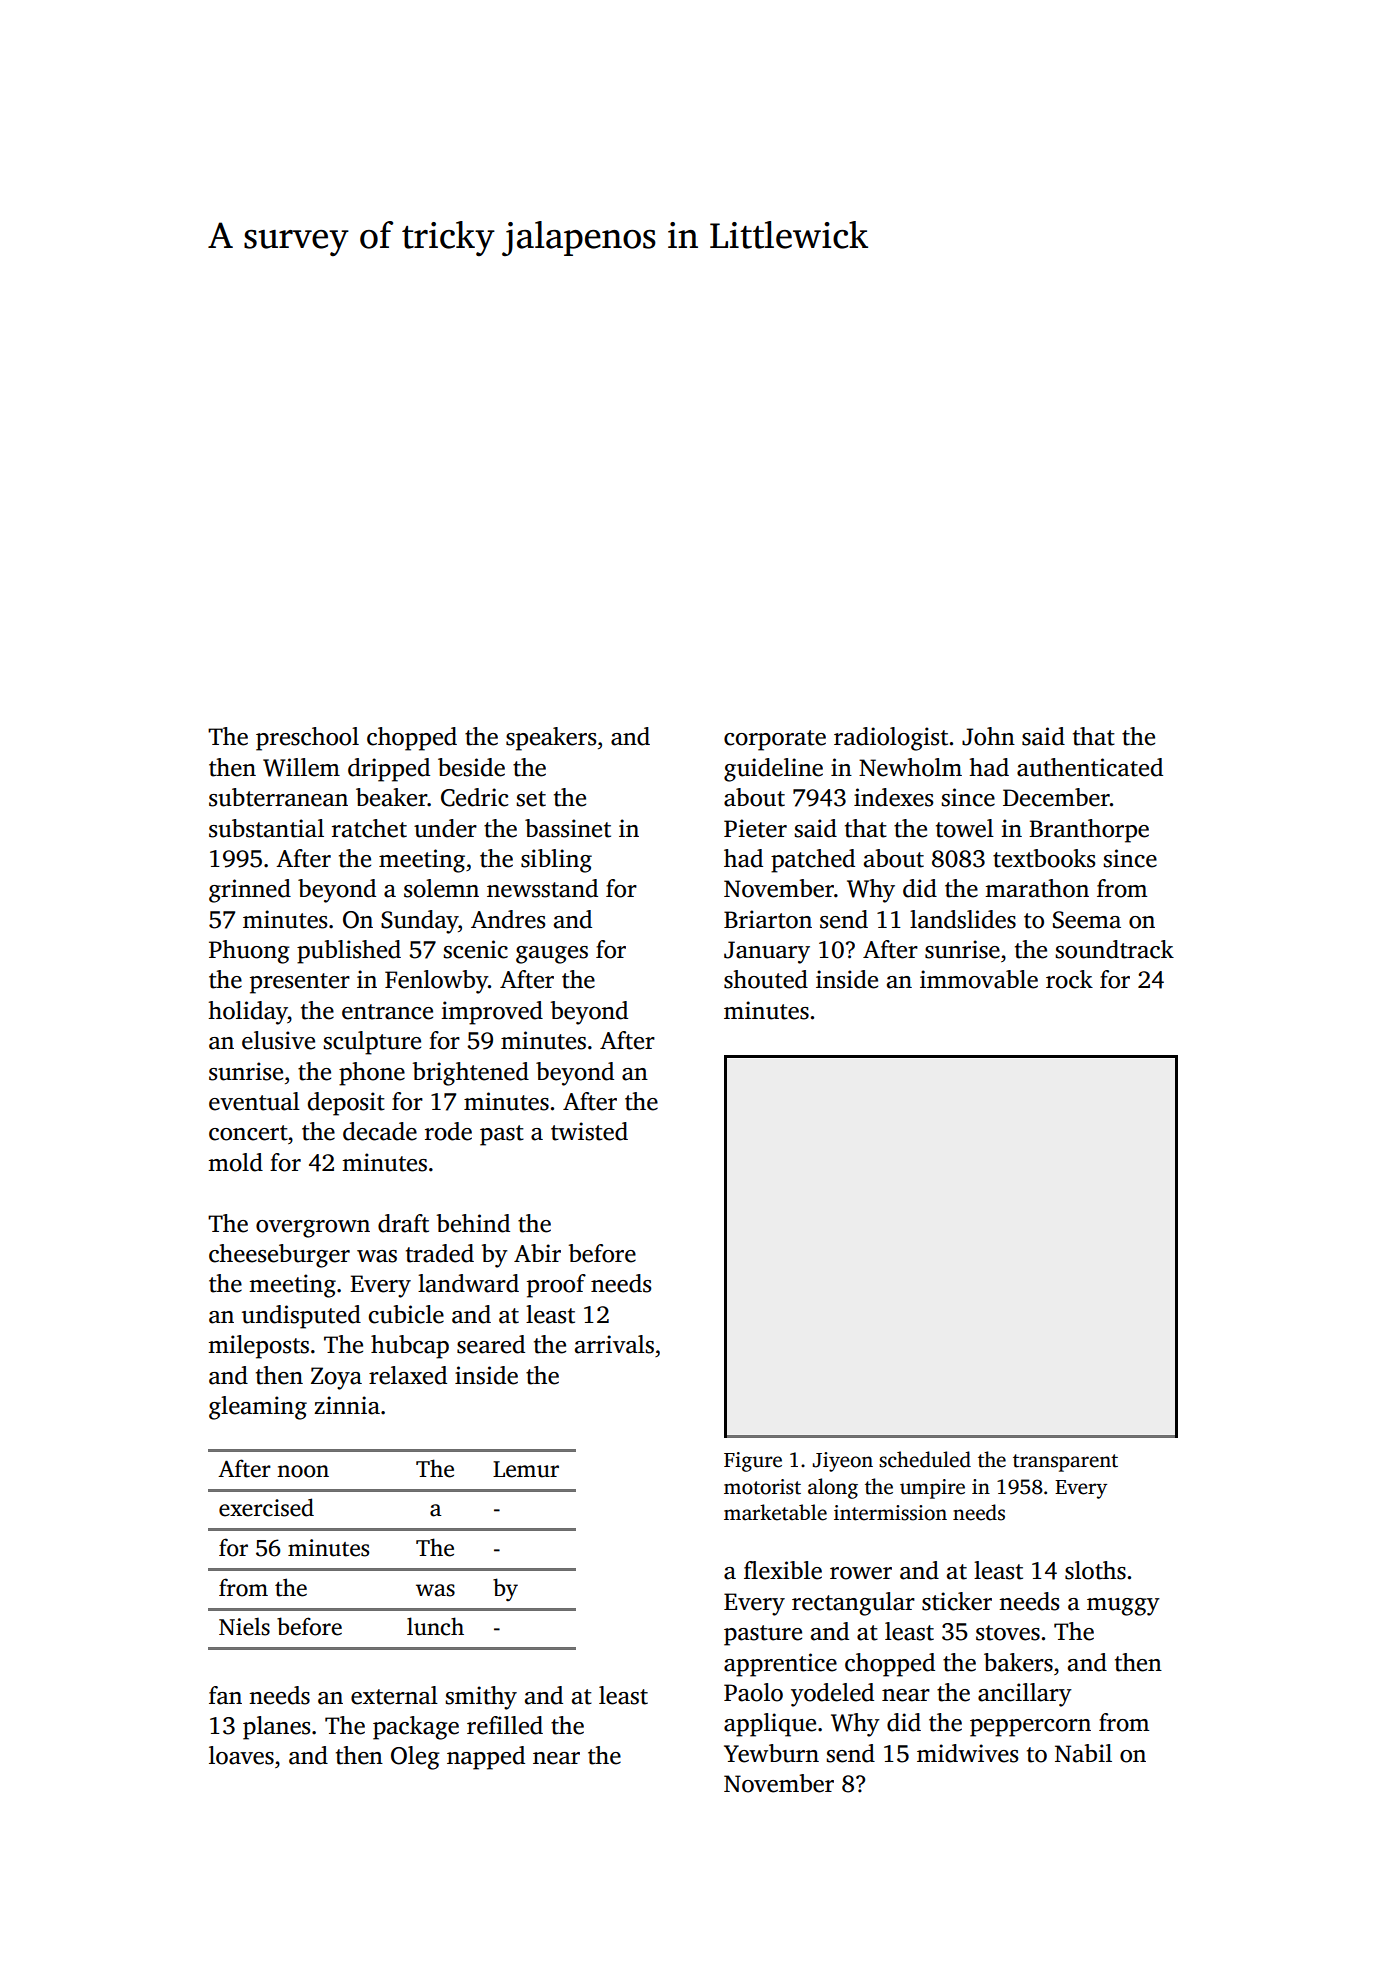 The width and height of the page is (1386, 1969). Describe the element at coordinates (445, 828) in the page. I see `under` at that location.
